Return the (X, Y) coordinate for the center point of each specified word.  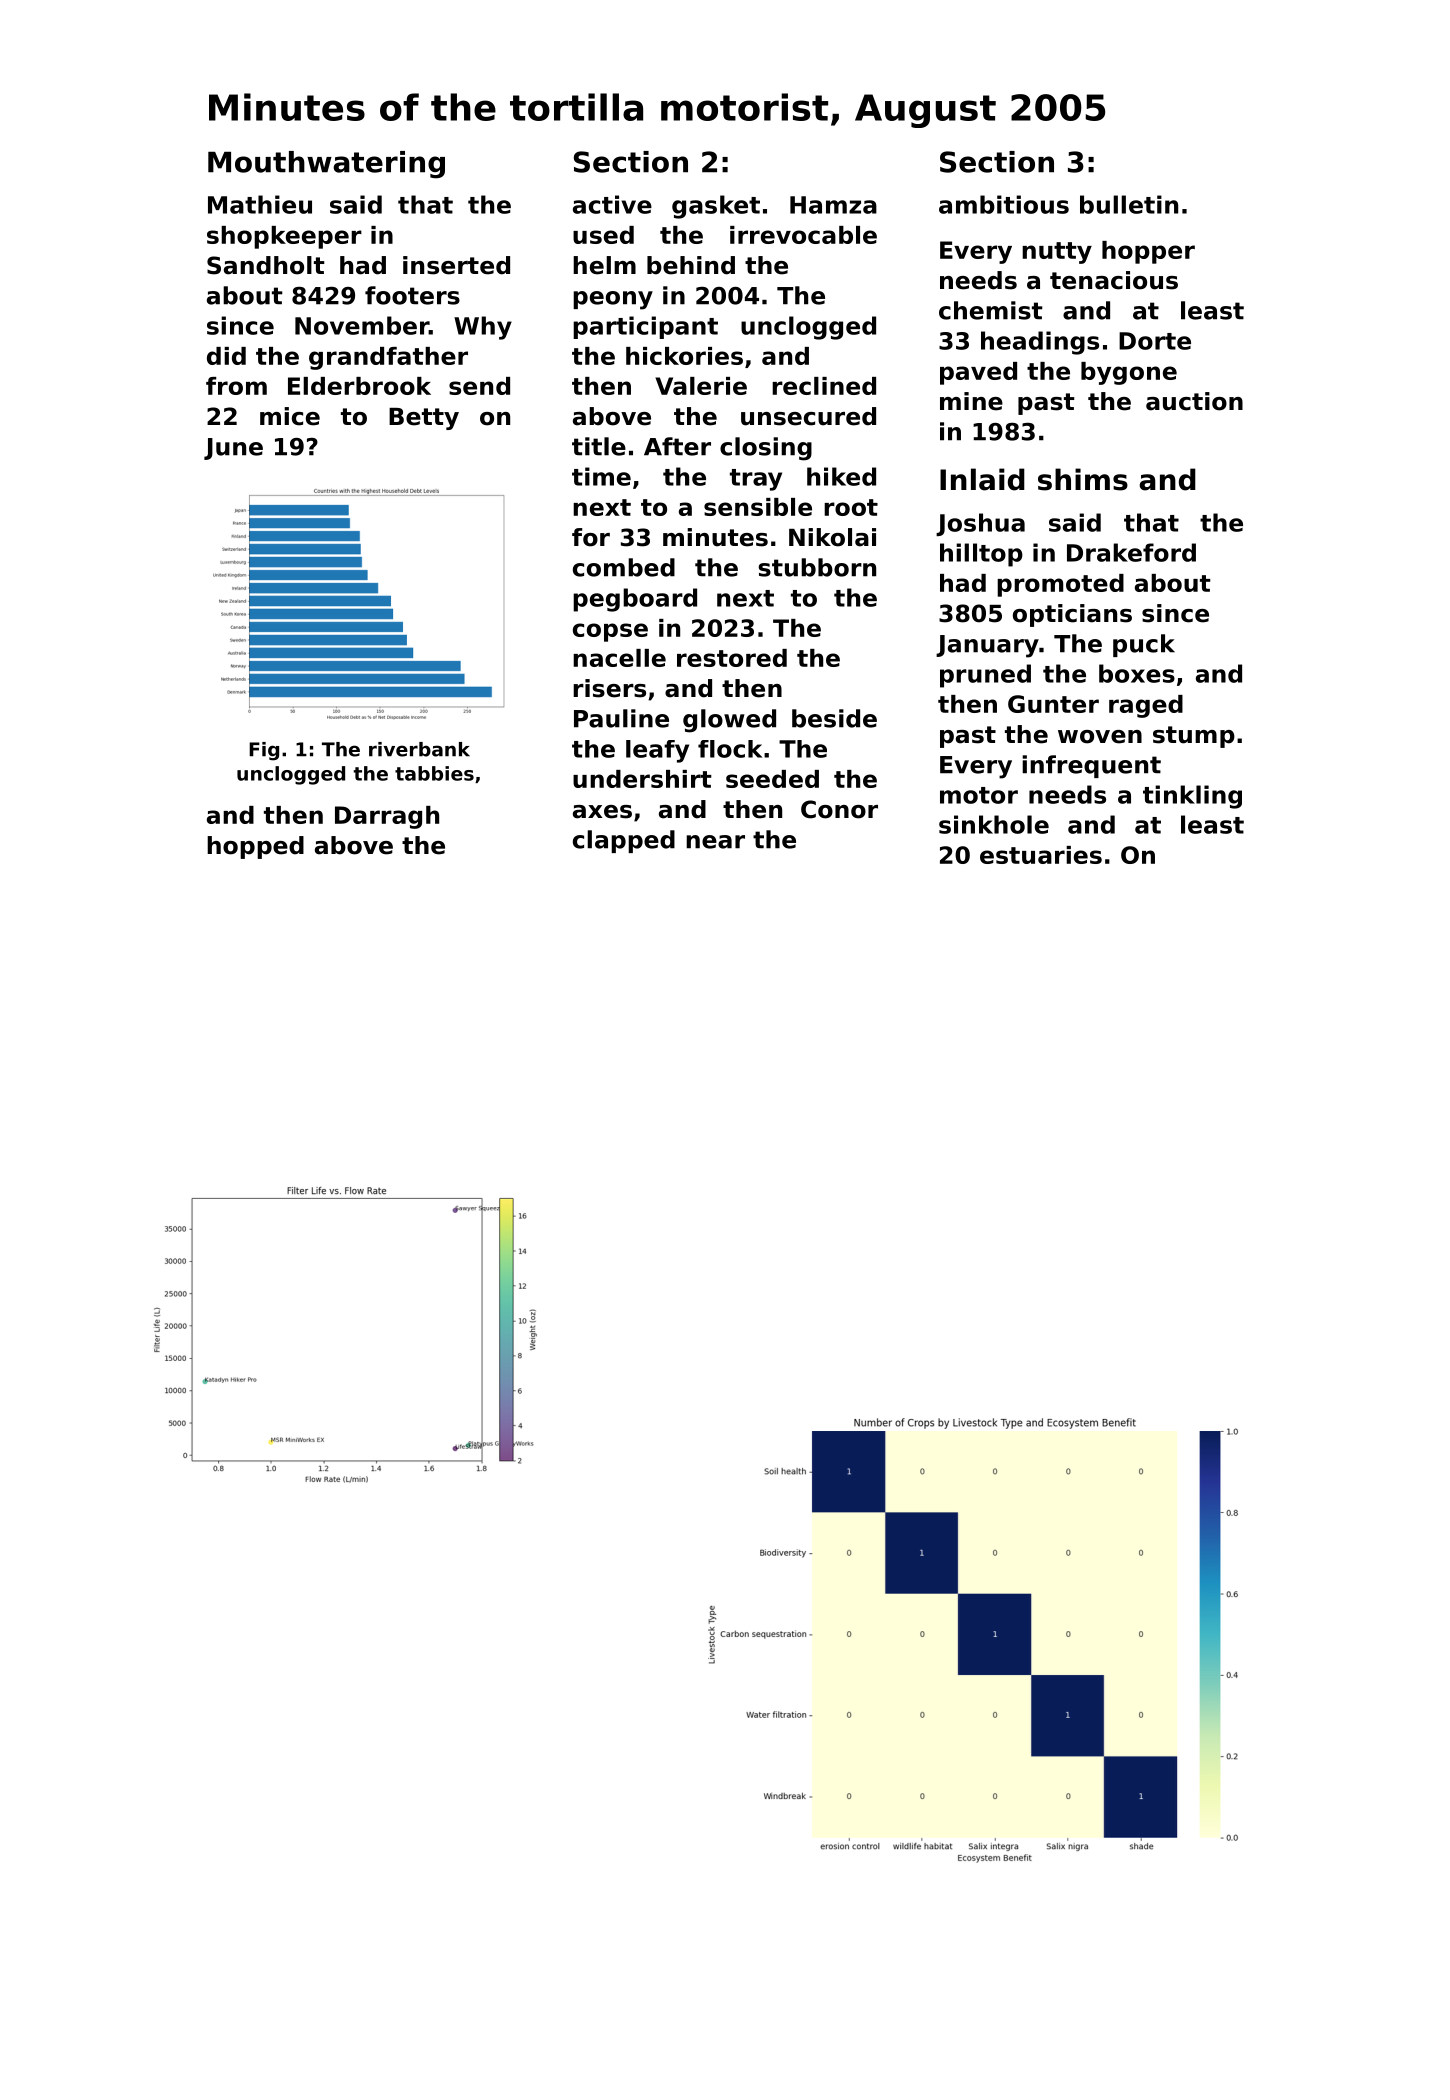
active (612, 204)
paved (978, 373)
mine (971, 401)
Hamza (833, 205)
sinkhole (994, 824)
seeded (772, 779)
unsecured (808, 416)
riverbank (419, 749)
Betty (424, 419)
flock (730, 749)
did (226, 356)
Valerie (701, 386)
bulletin (1129, 204)
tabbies (434, 773)
